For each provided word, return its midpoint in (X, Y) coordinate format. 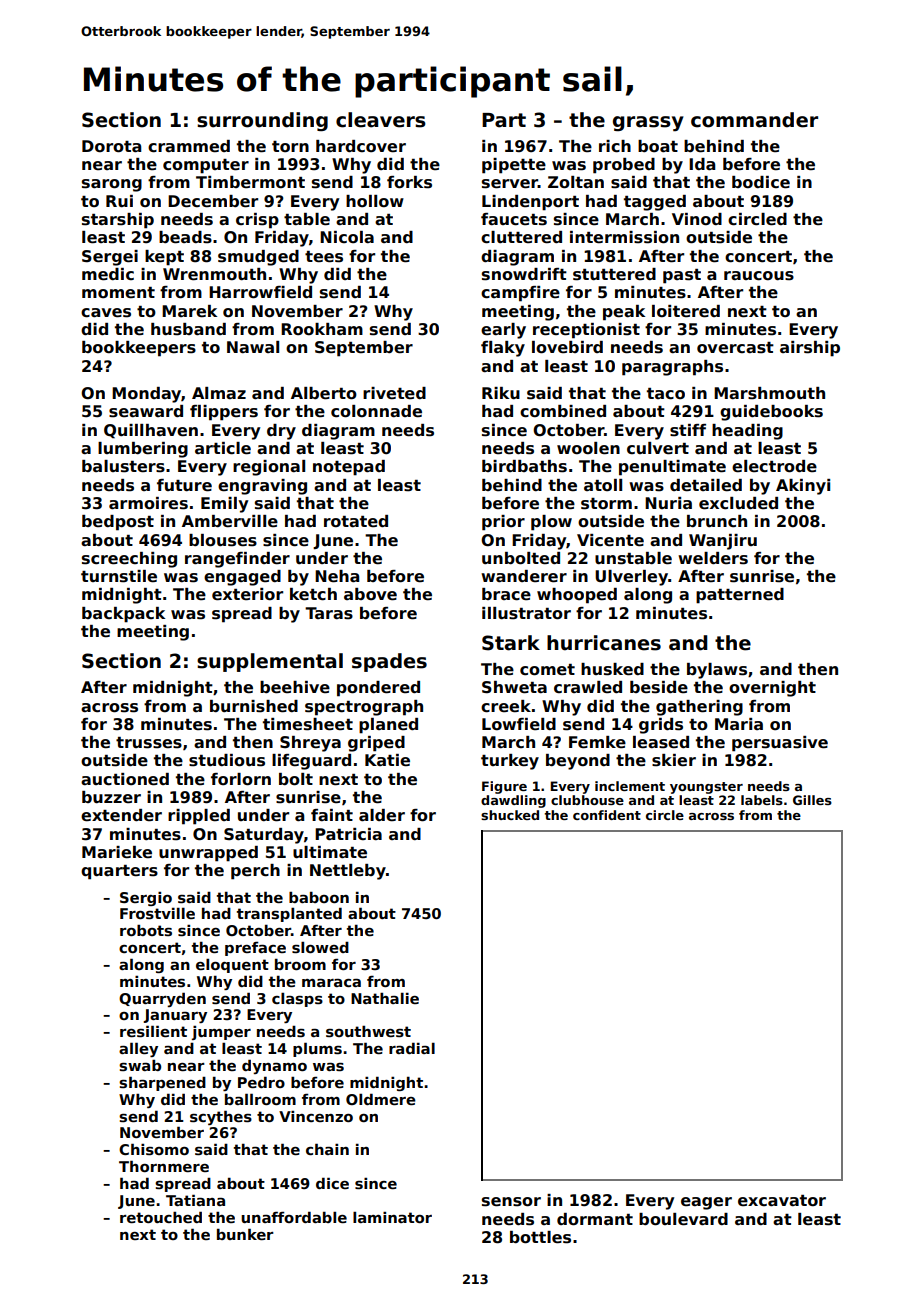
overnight (772, 689)
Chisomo (154, 1149)
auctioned (125, 779)
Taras (329, 613)
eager (706, 1203)
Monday (146, 395)
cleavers (381, 120)
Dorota (111, 146)
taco (666, 394)
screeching (129, 560)
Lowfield (519, 724)
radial (412, 1048)
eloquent (232, 966)
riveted (394, 393)
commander (754, 120)
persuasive (780, 744)
